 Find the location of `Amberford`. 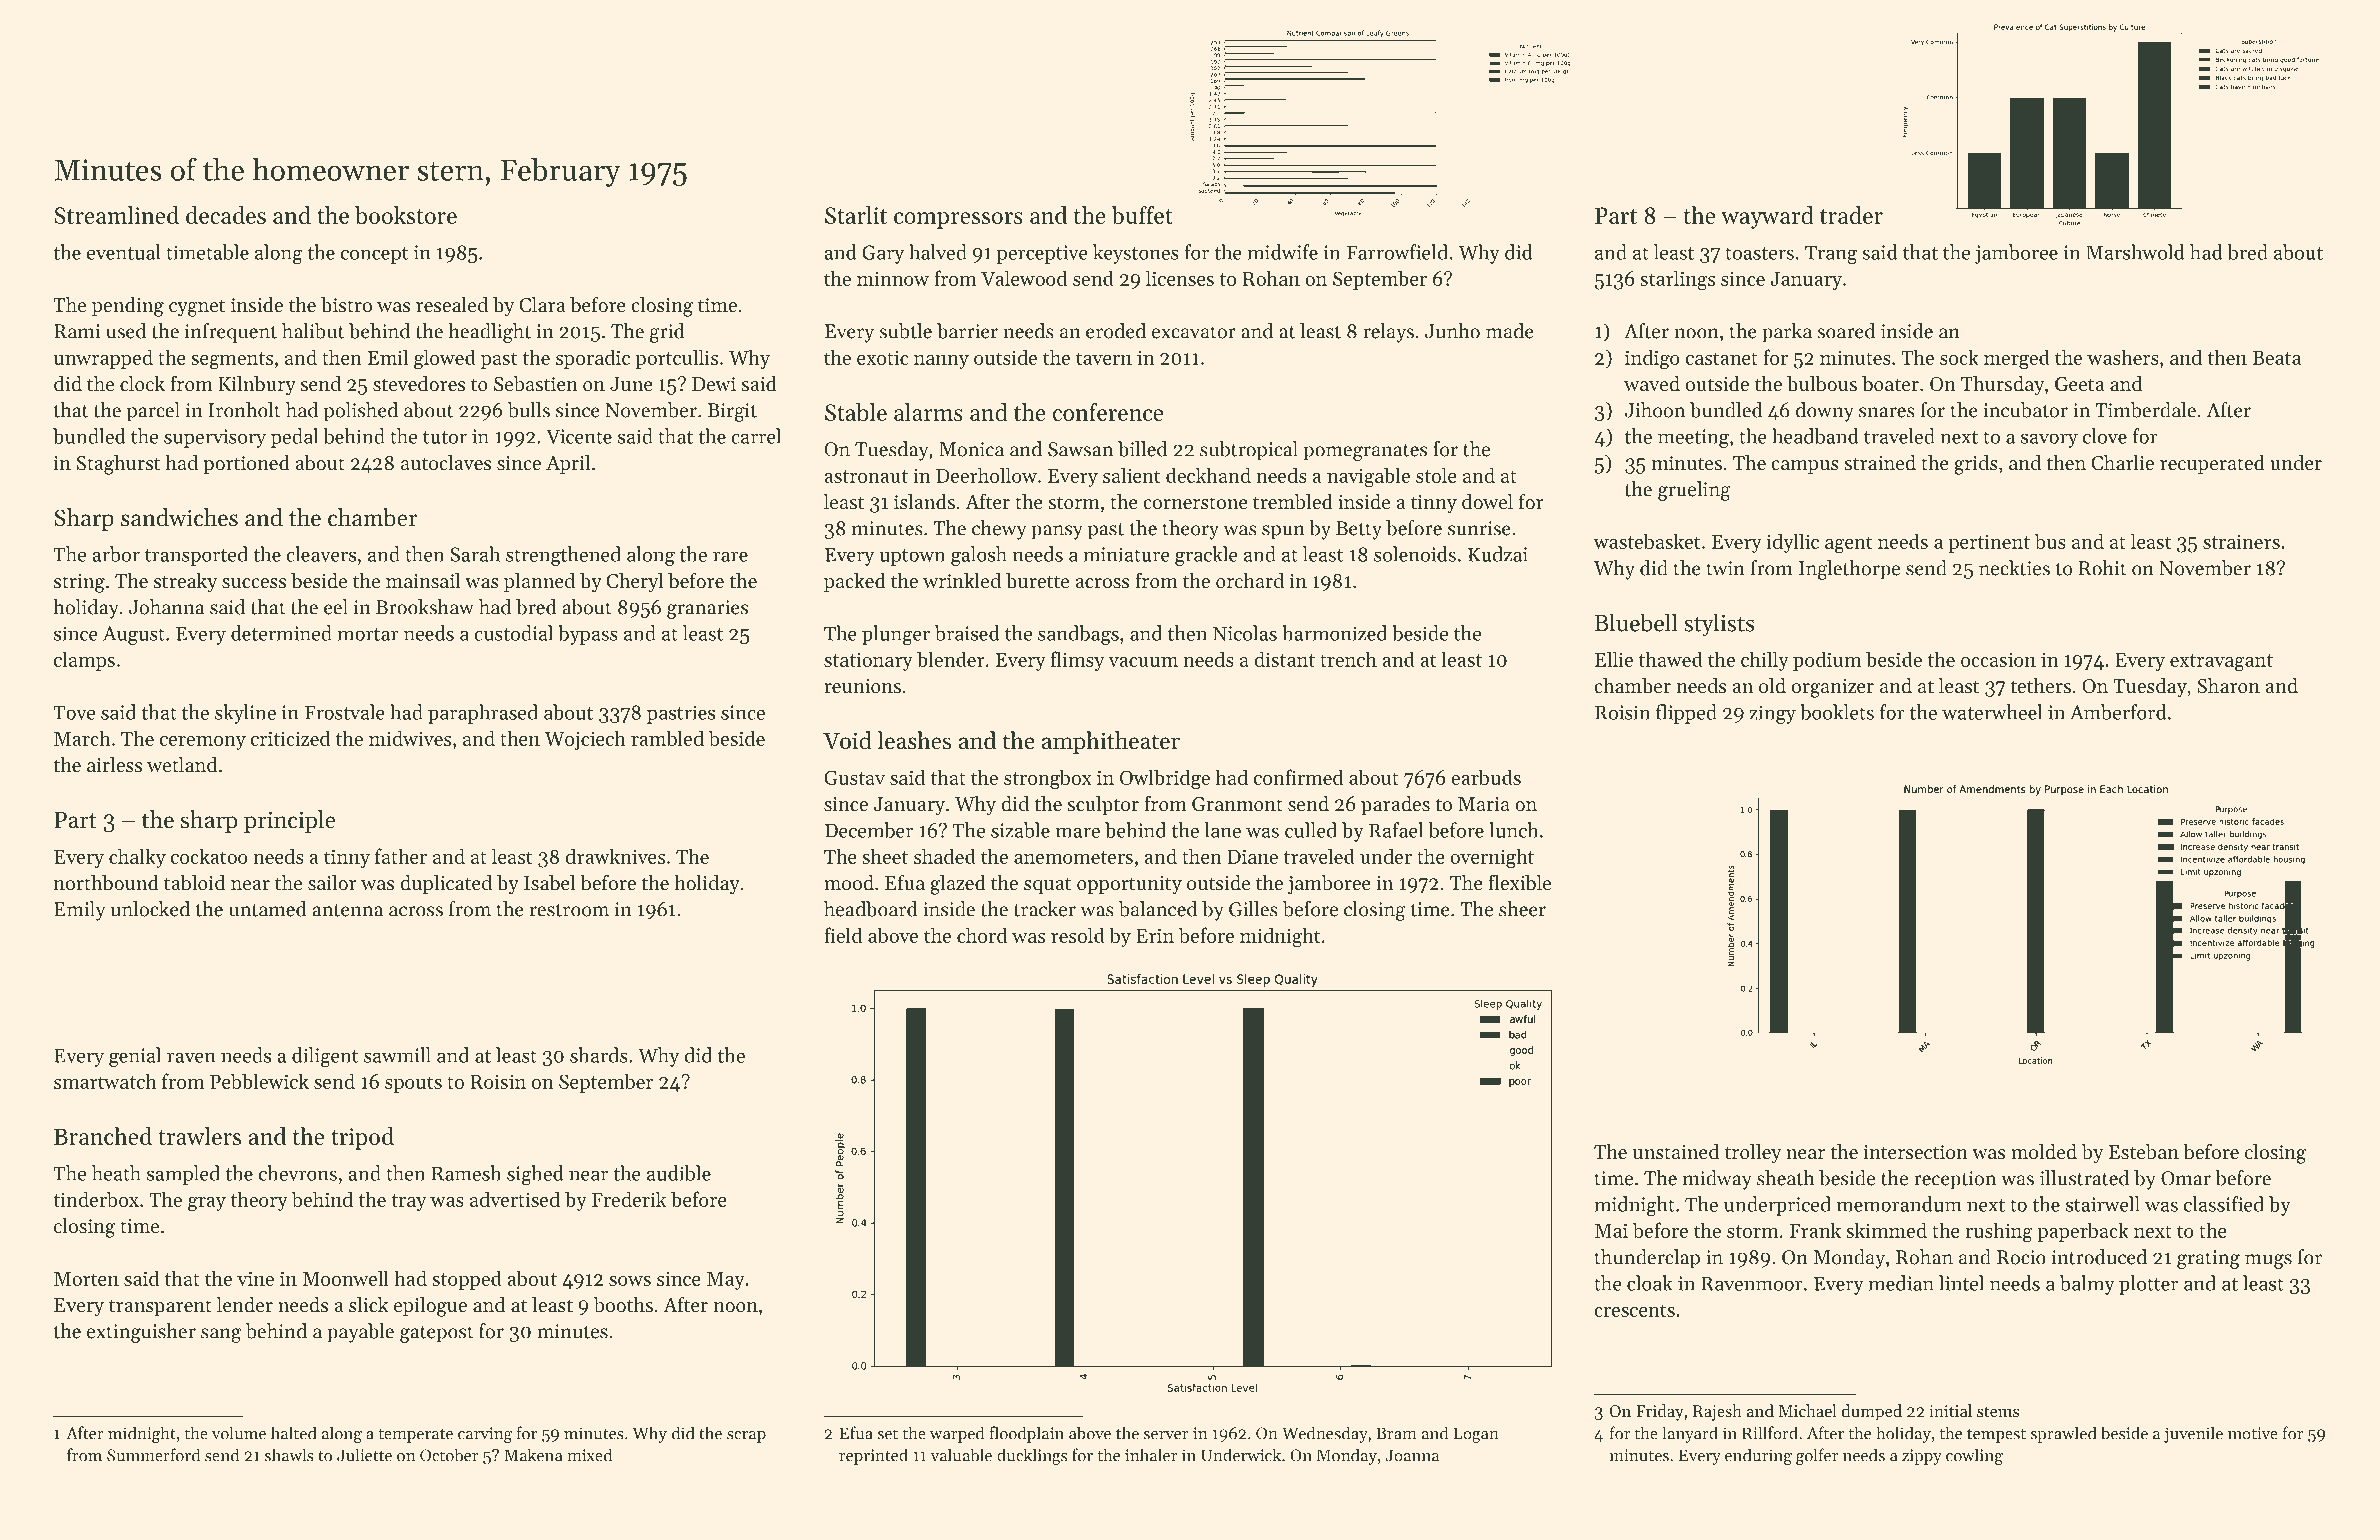

Amberford is located at coordinates (2118, 712).
